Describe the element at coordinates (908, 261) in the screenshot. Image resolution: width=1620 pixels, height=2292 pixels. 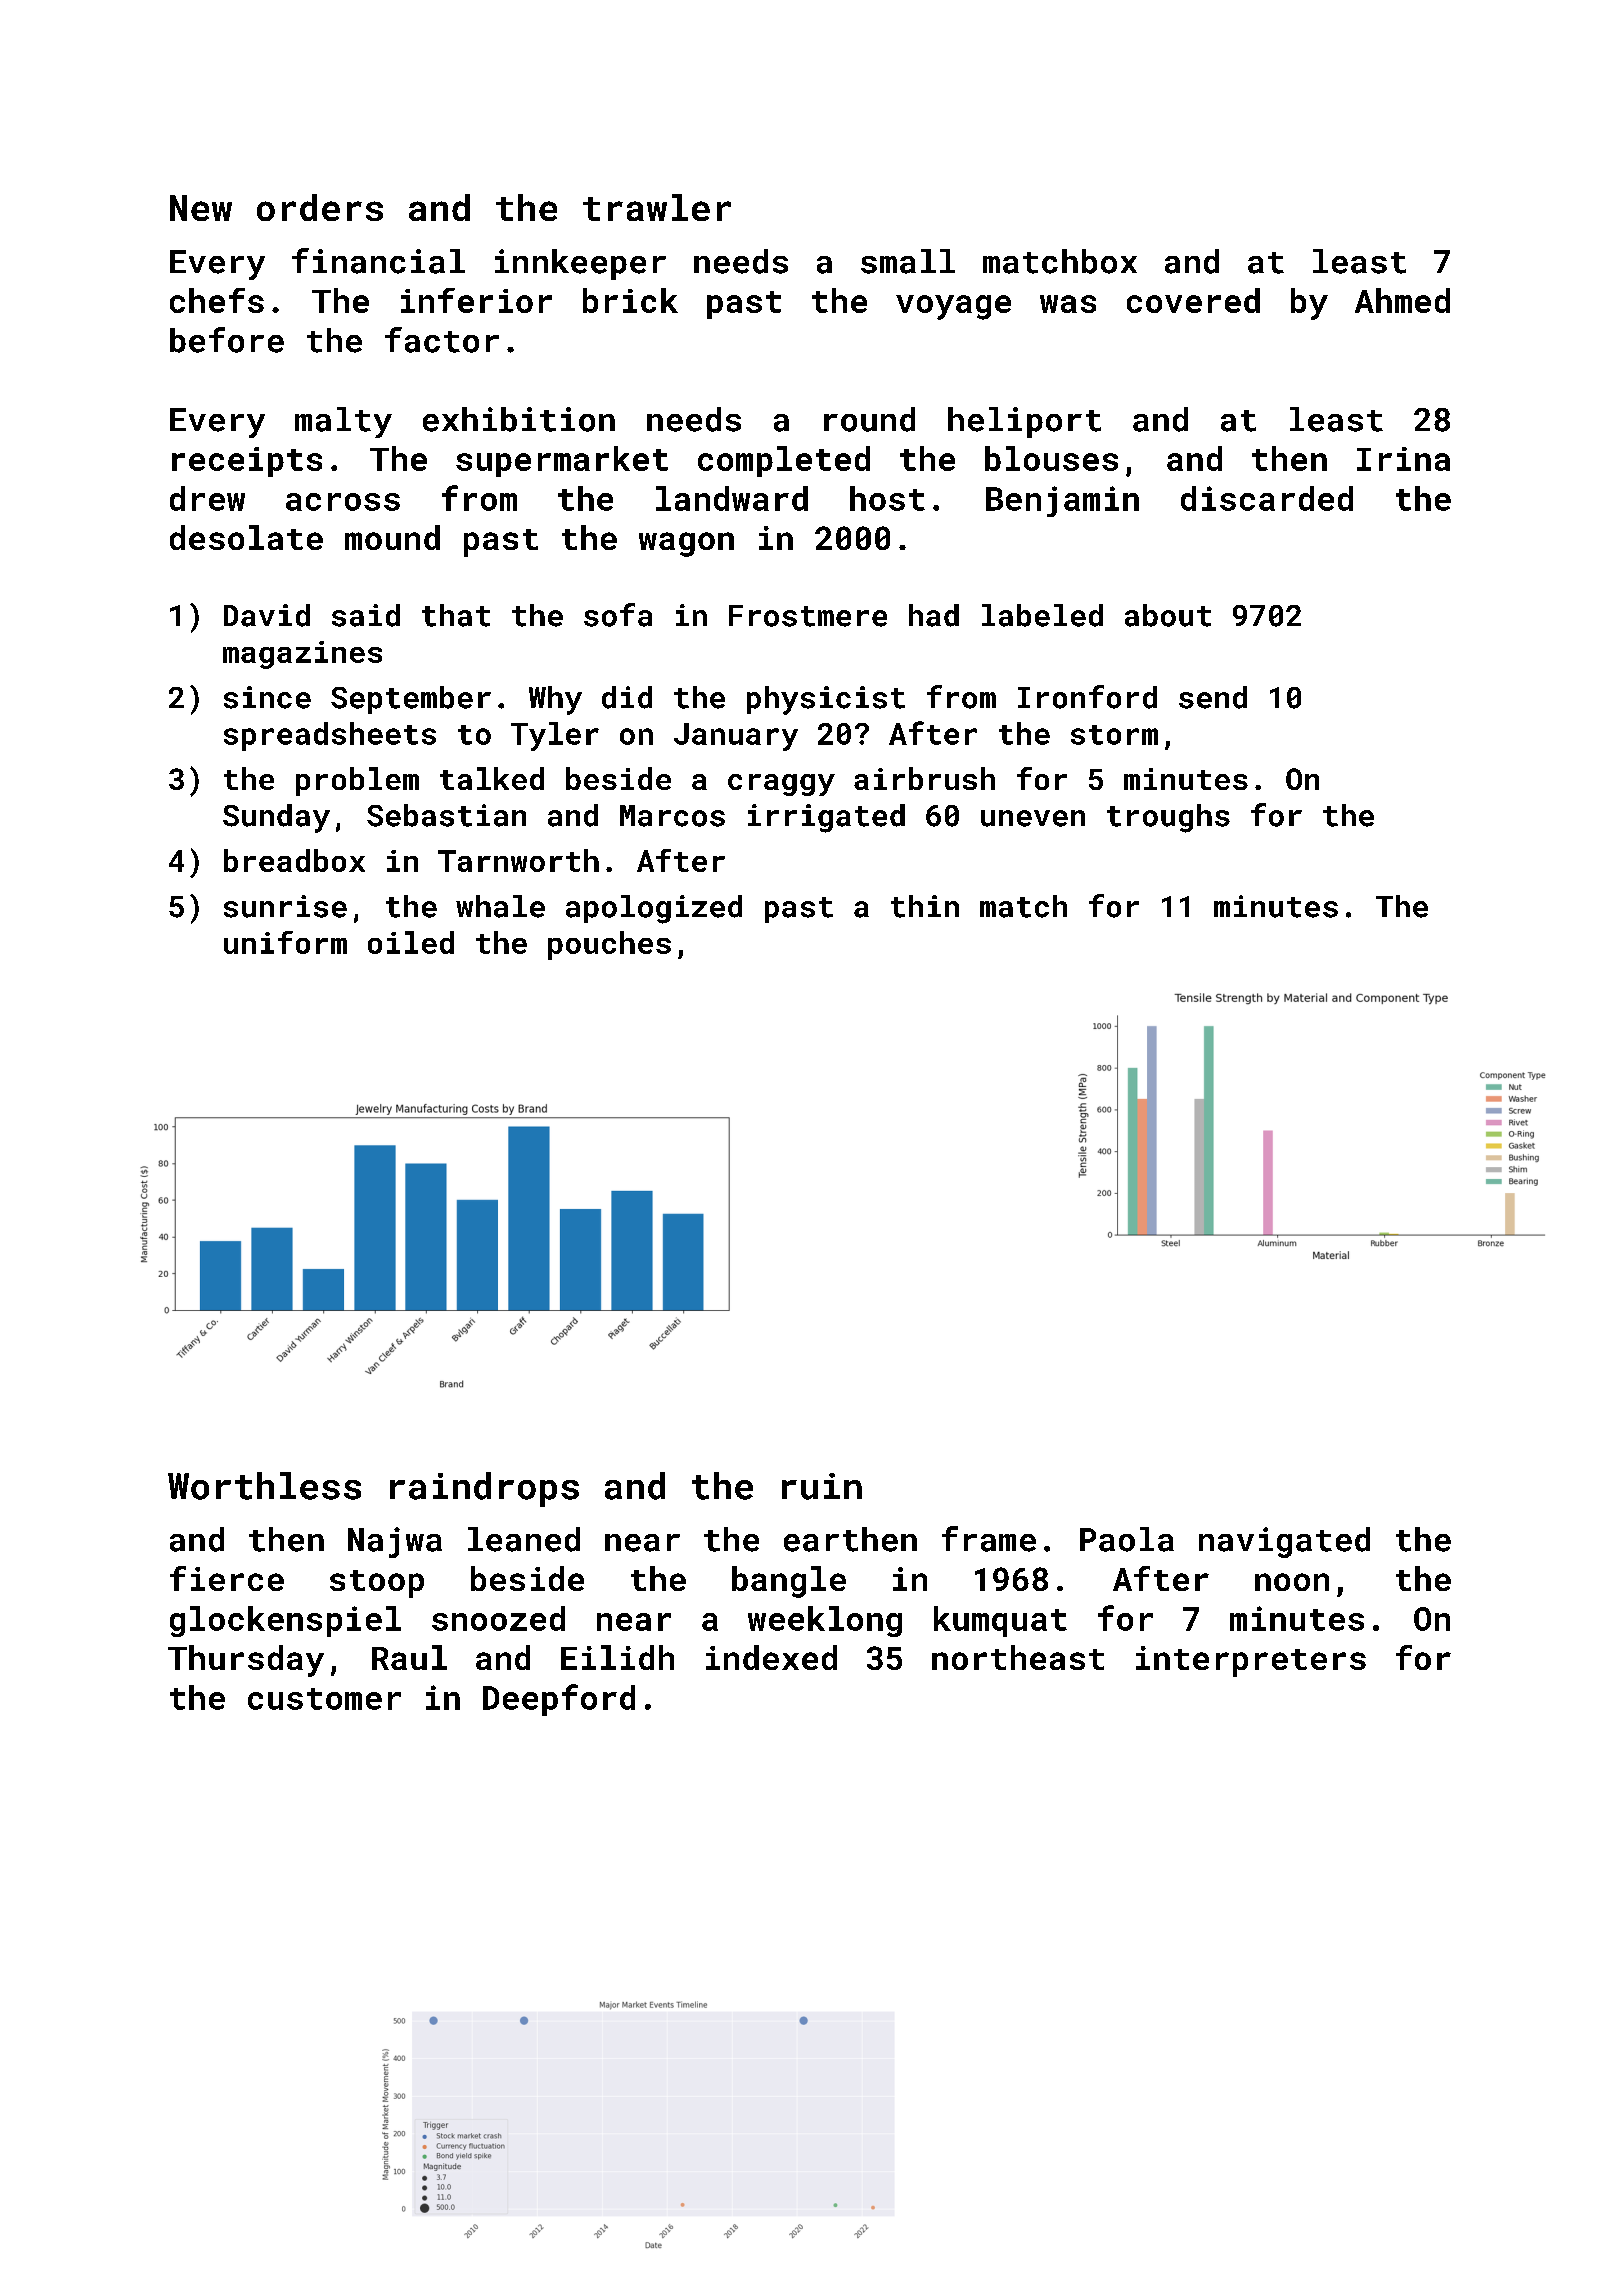
I see `small` at that location.
